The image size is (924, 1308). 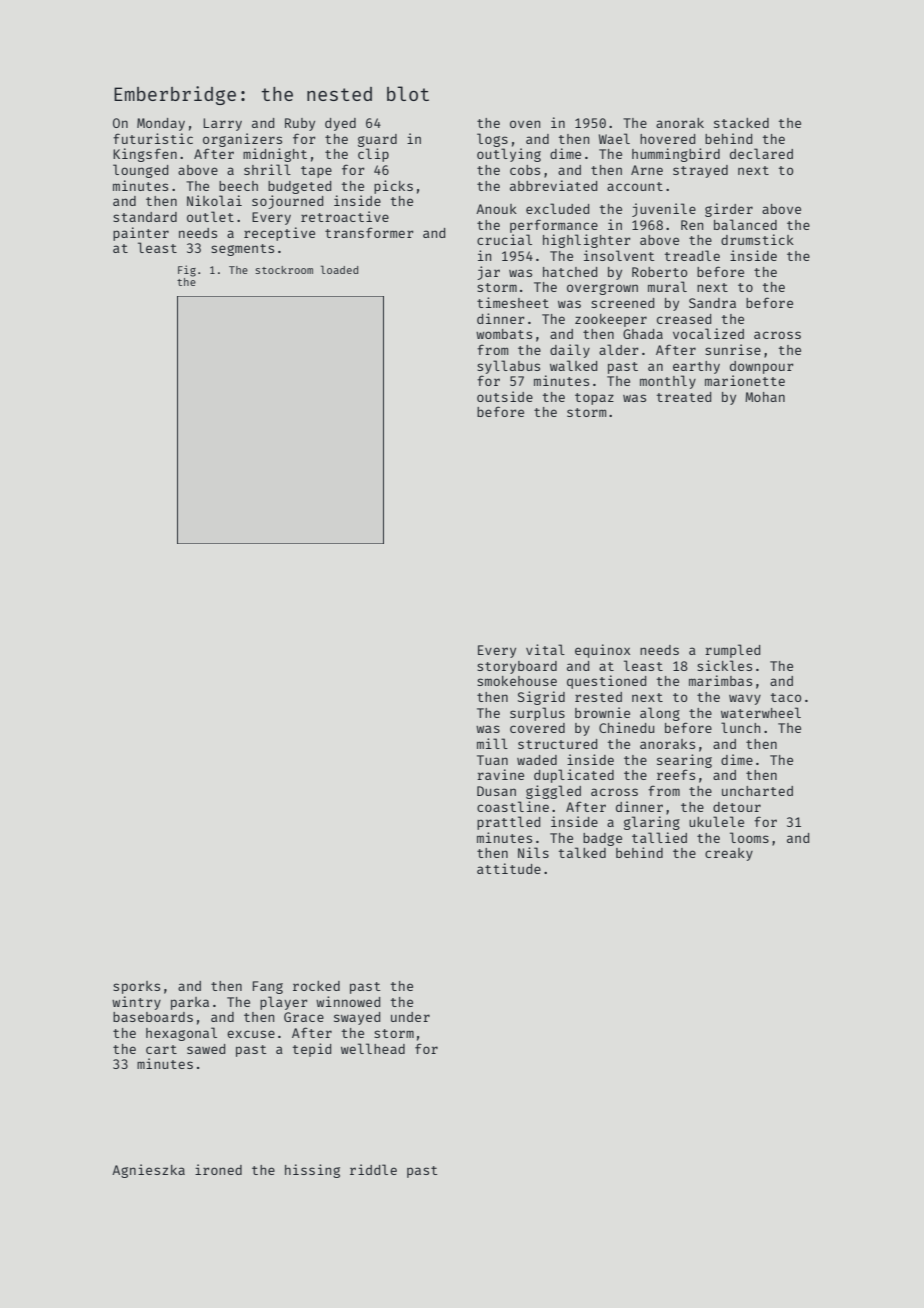 What do you see at coordinates (148, 1171) in the image?
I see `Agnieszka` at bounding box center [148, 1171].
